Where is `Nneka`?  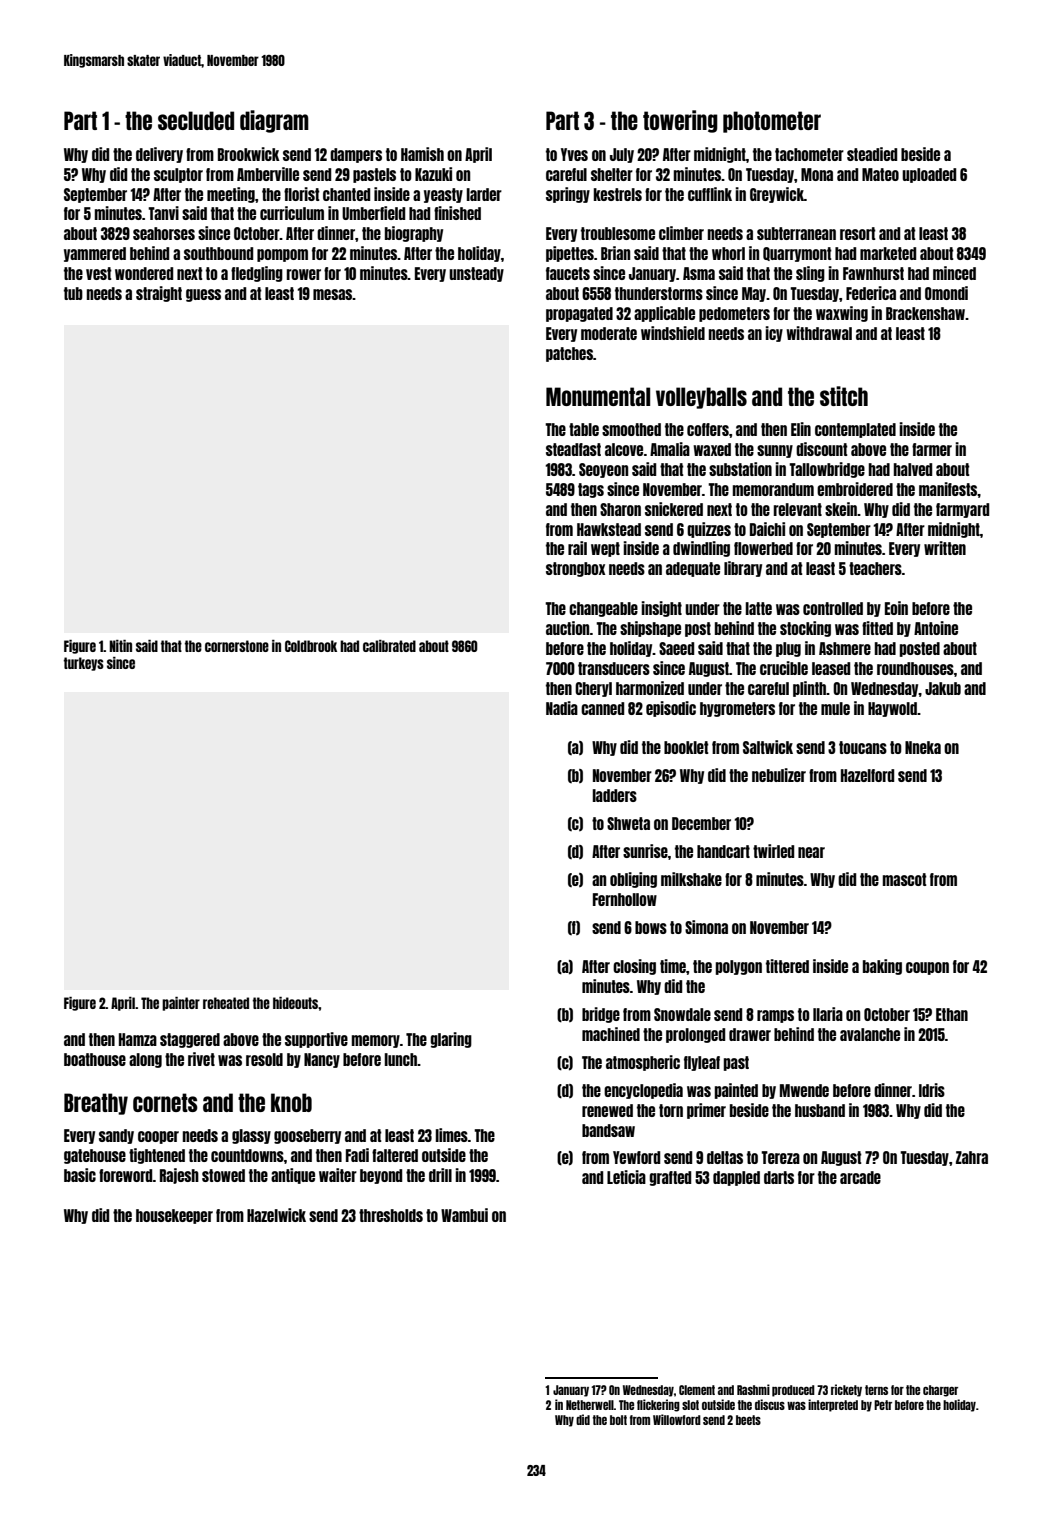 Nneka is located at coordinates (923, 747).
